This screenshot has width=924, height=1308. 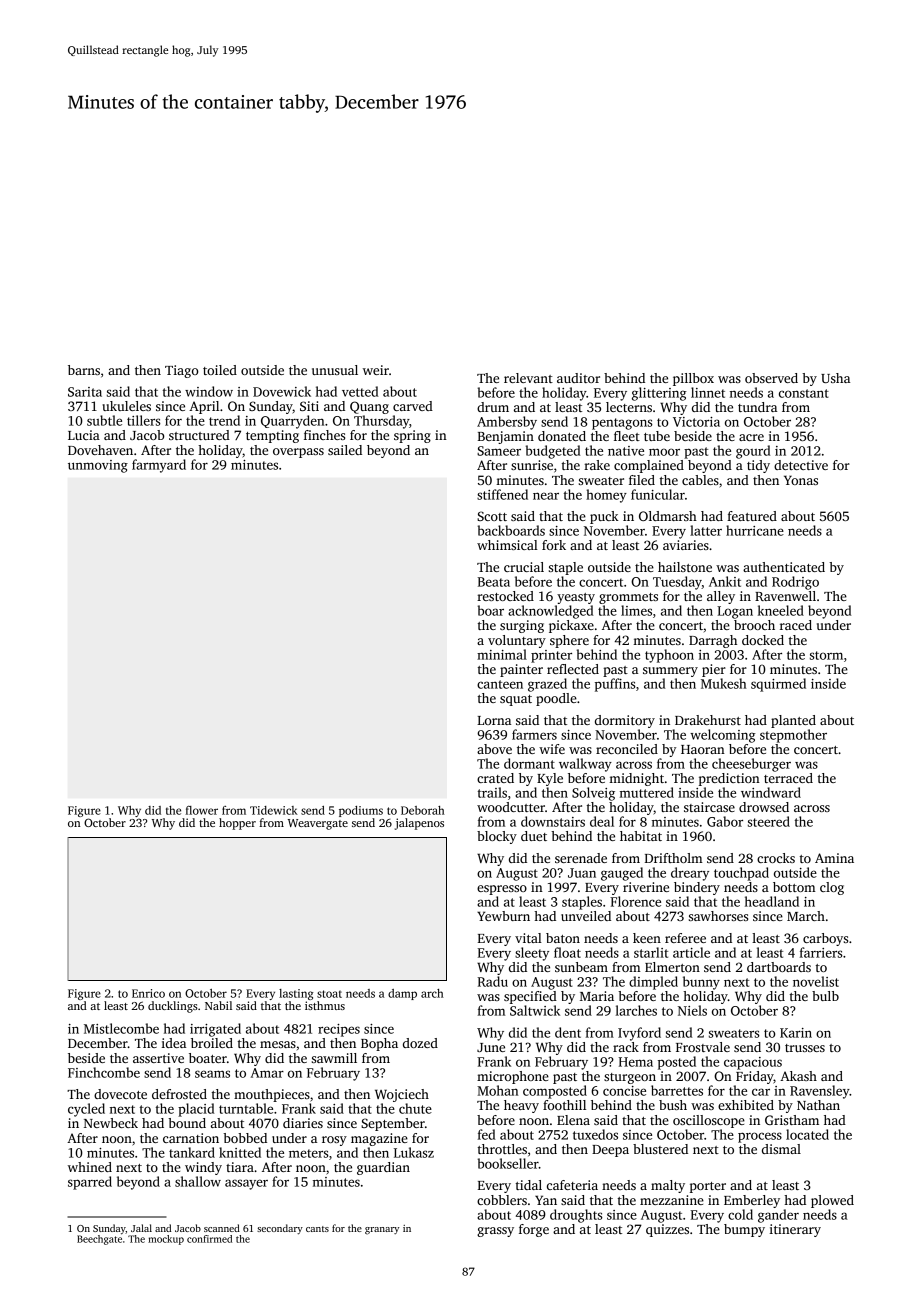 What do you see at coordinates (793, 721) in the screenshot?
I see `planted` at bounding box center [793, 721].
